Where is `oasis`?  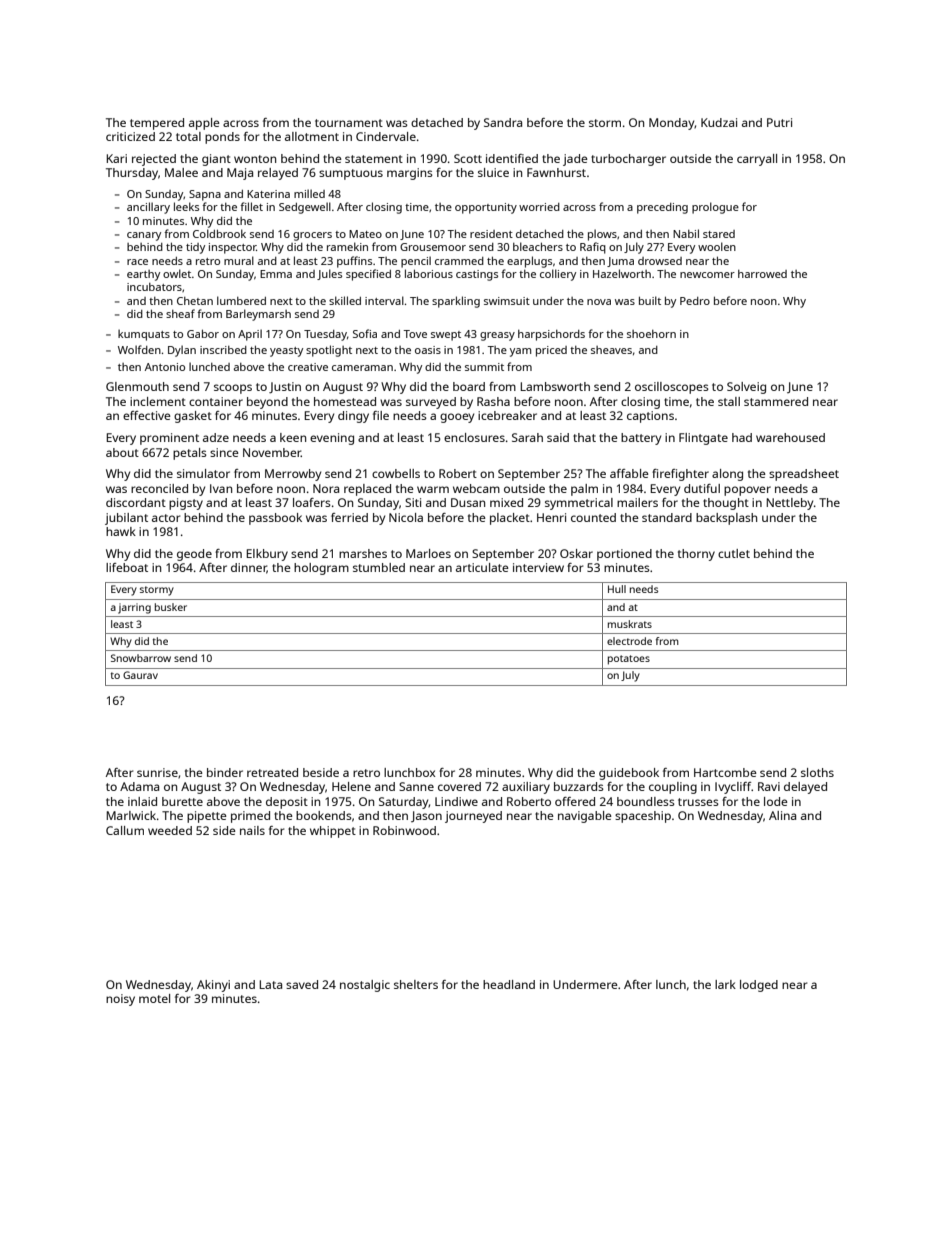
oasis is located at coordinates (428, 350).
